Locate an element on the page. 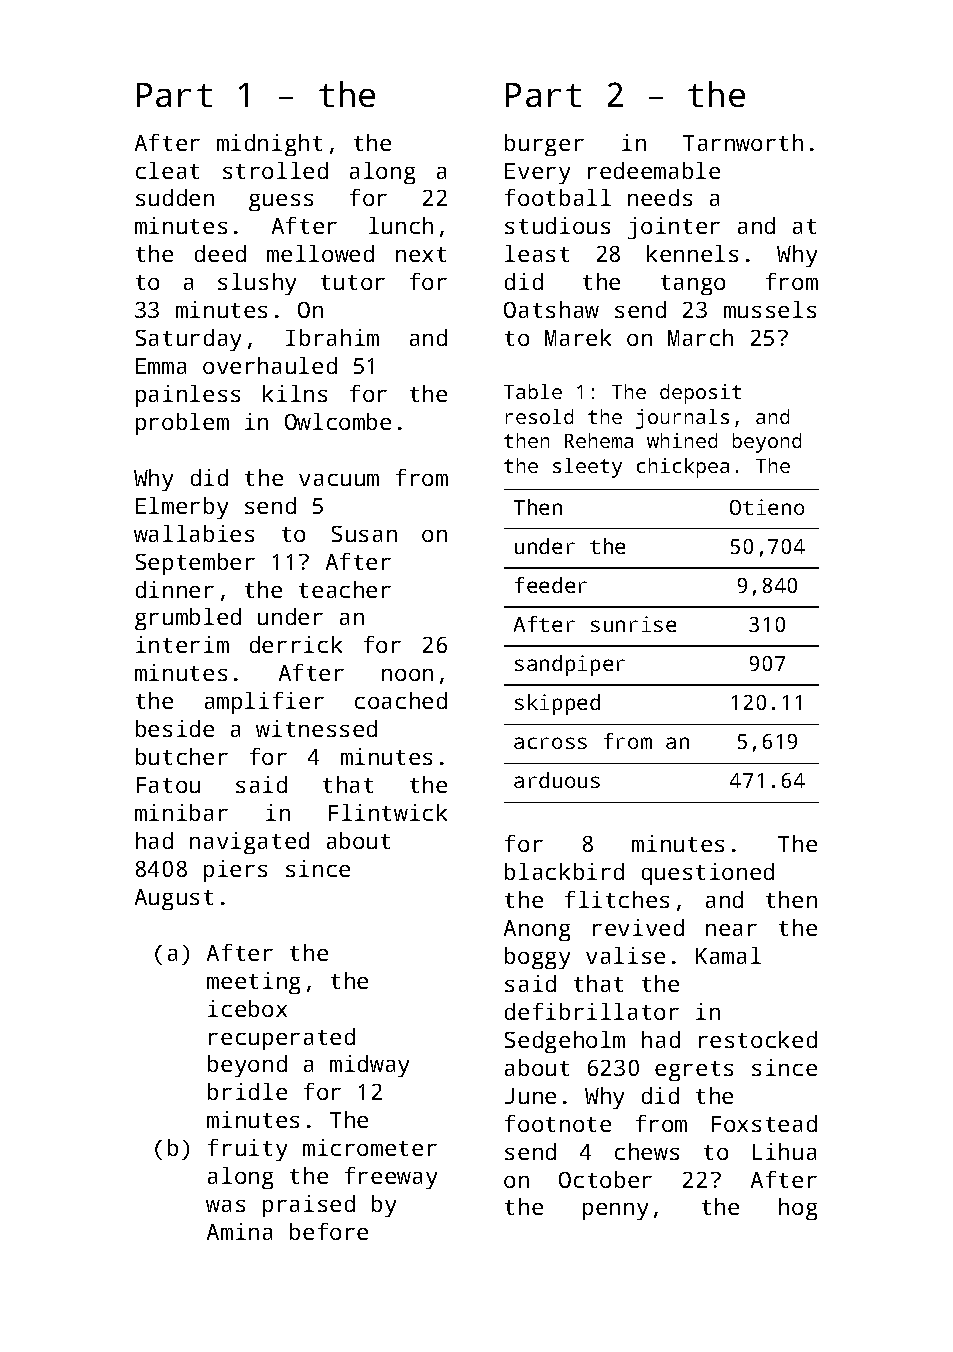 Image resolution: width=953 pixels, height=1352 pixels. problem is located at coordinates (182, 424).
